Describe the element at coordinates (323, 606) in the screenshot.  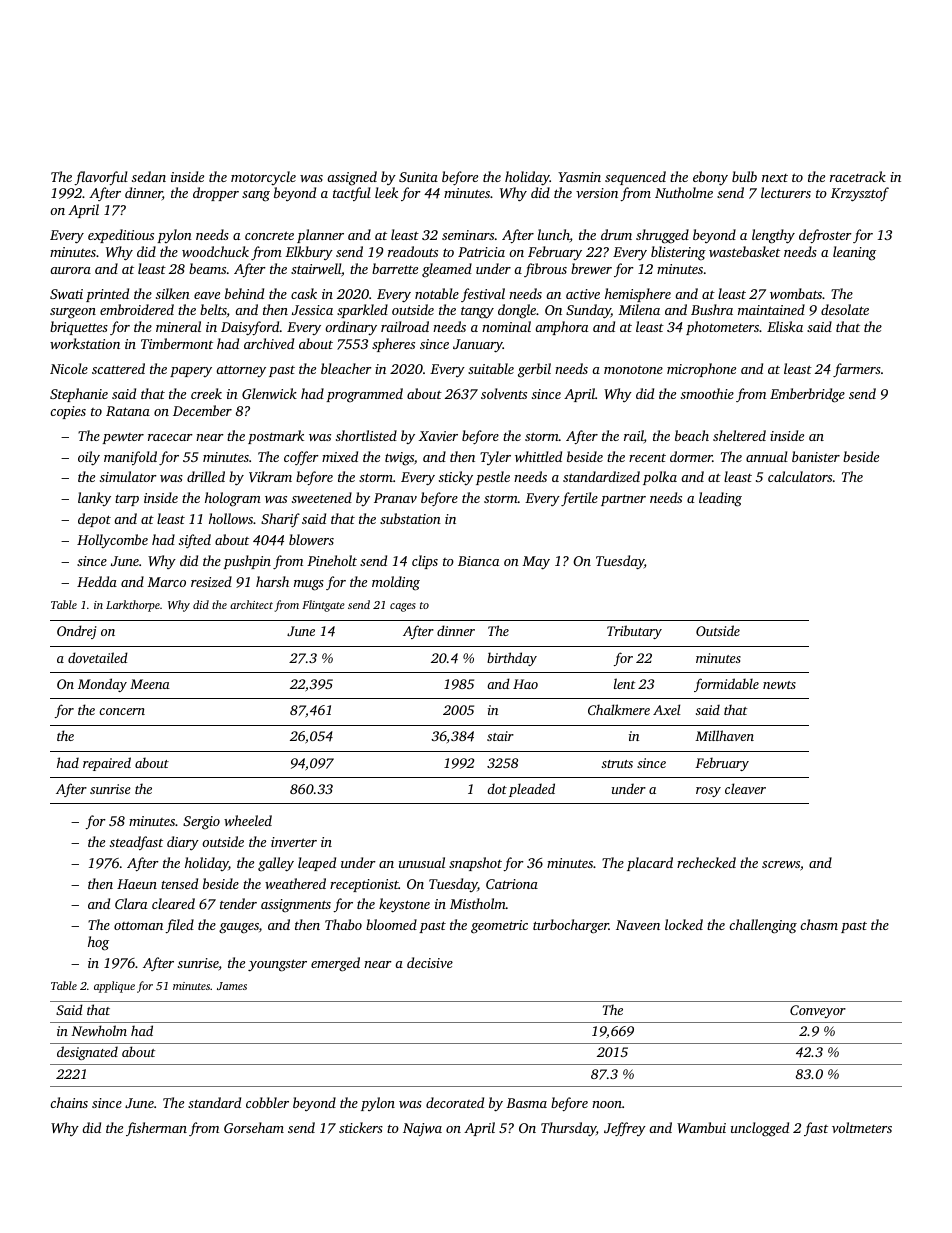
I see `Flintgate` at that location.
